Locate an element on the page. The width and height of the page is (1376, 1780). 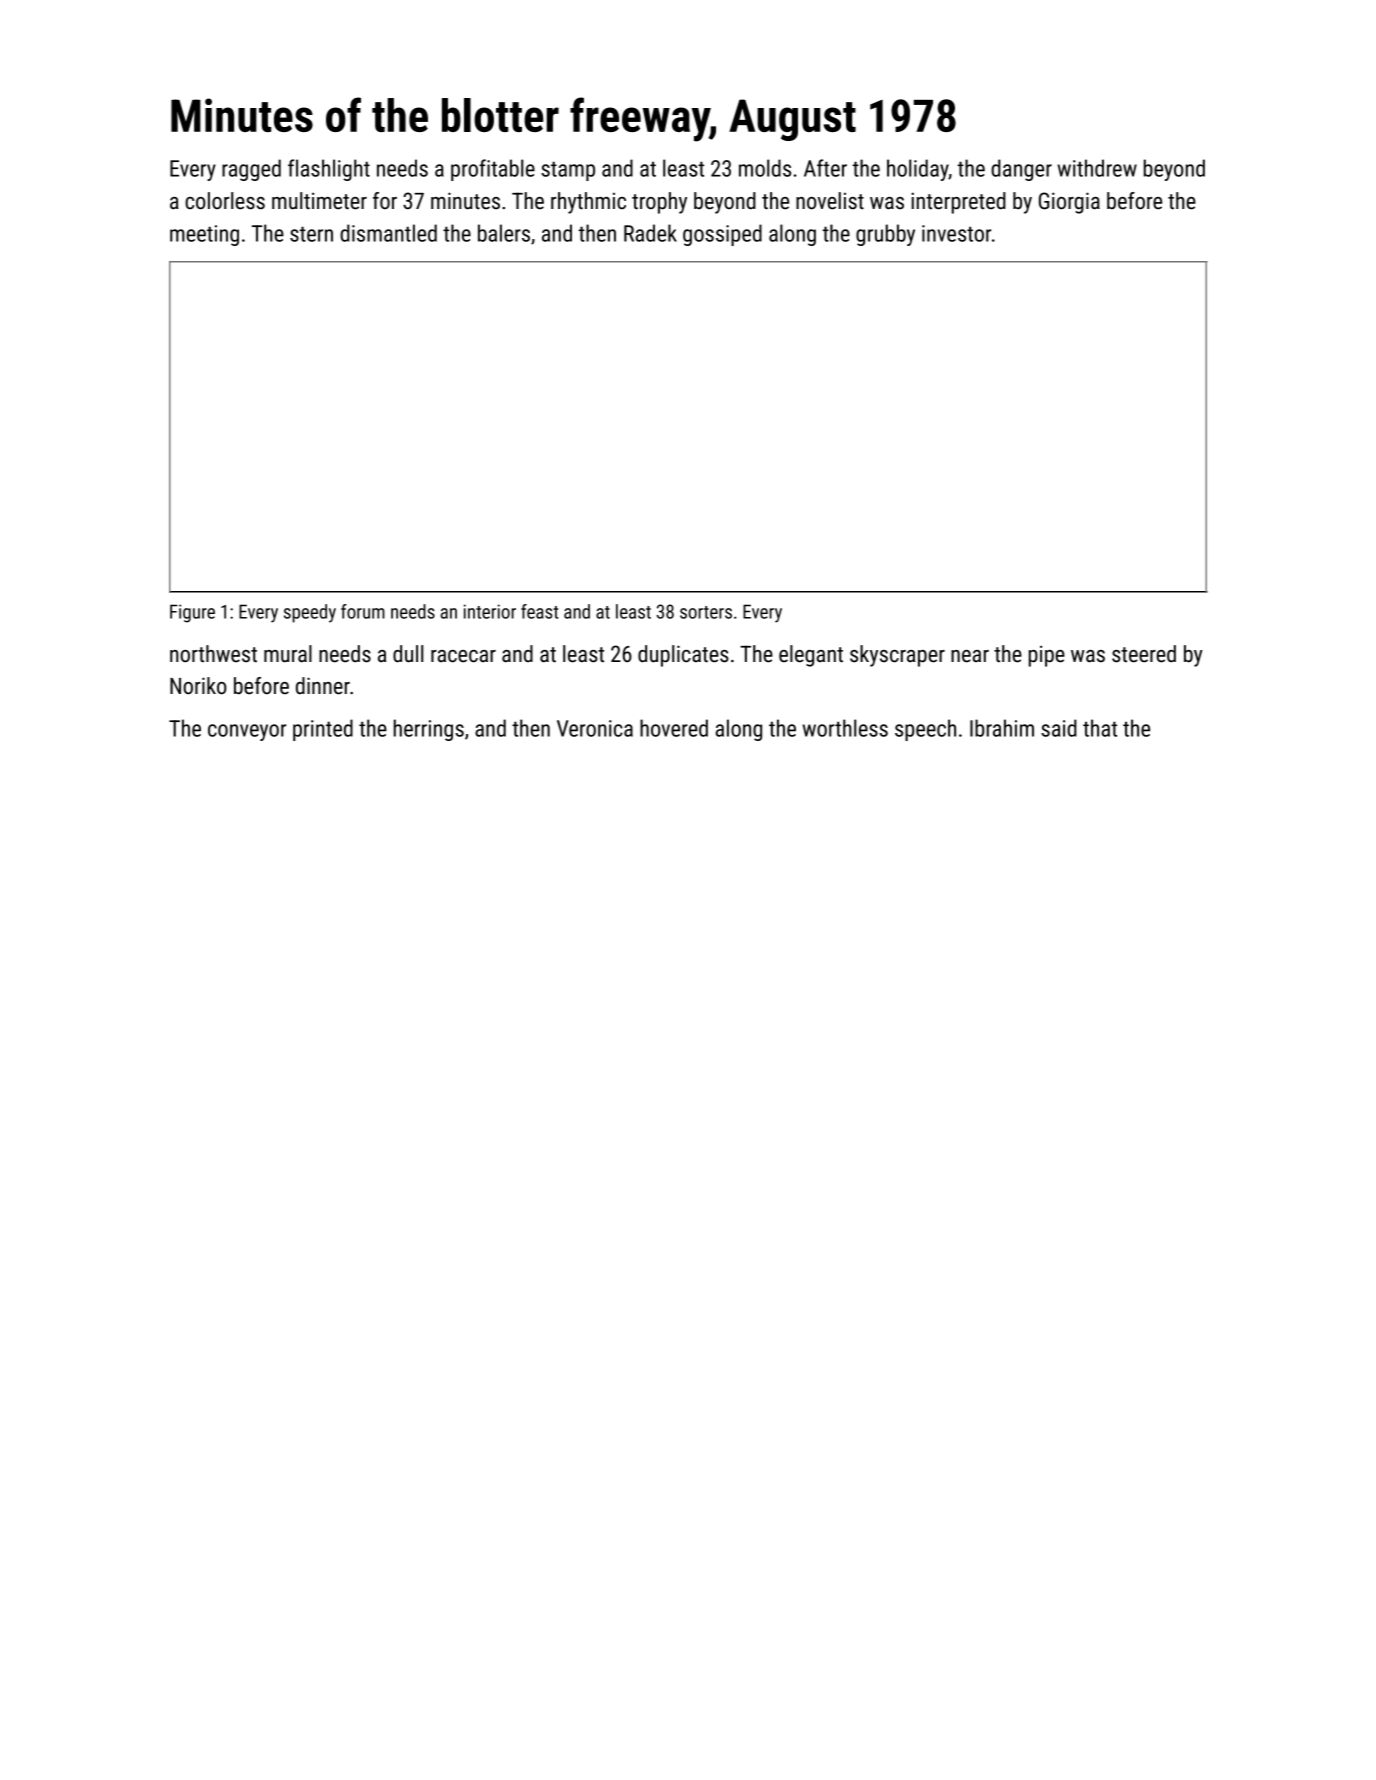
northwest is located at coordinates (213, 654).
